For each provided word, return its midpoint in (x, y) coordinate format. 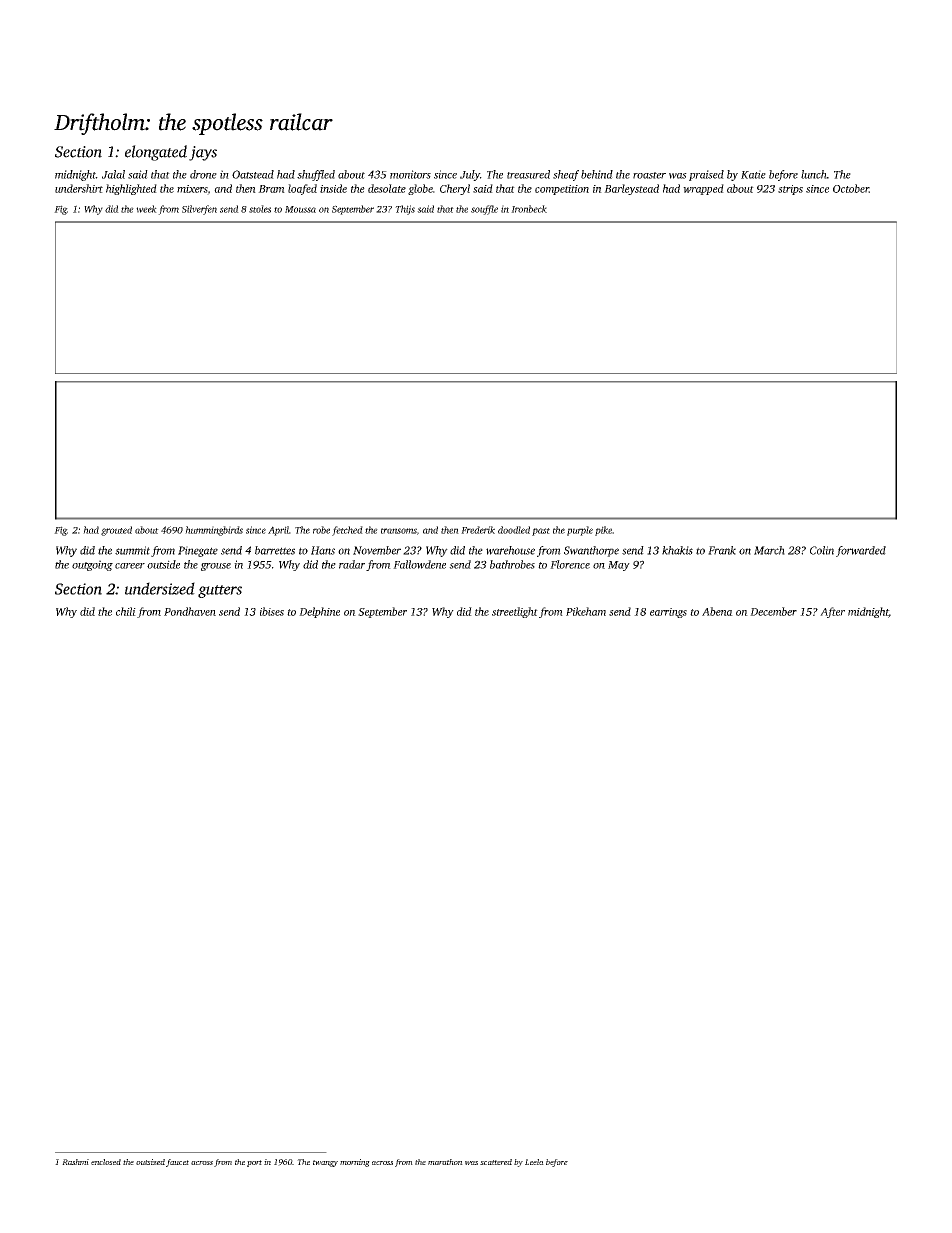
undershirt (79, 188)
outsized (150, 1162)
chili (126, 611)
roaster (649, 175)
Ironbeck (529, 209)
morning (355, 1163)
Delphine (319, 612)
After (832, 612)
